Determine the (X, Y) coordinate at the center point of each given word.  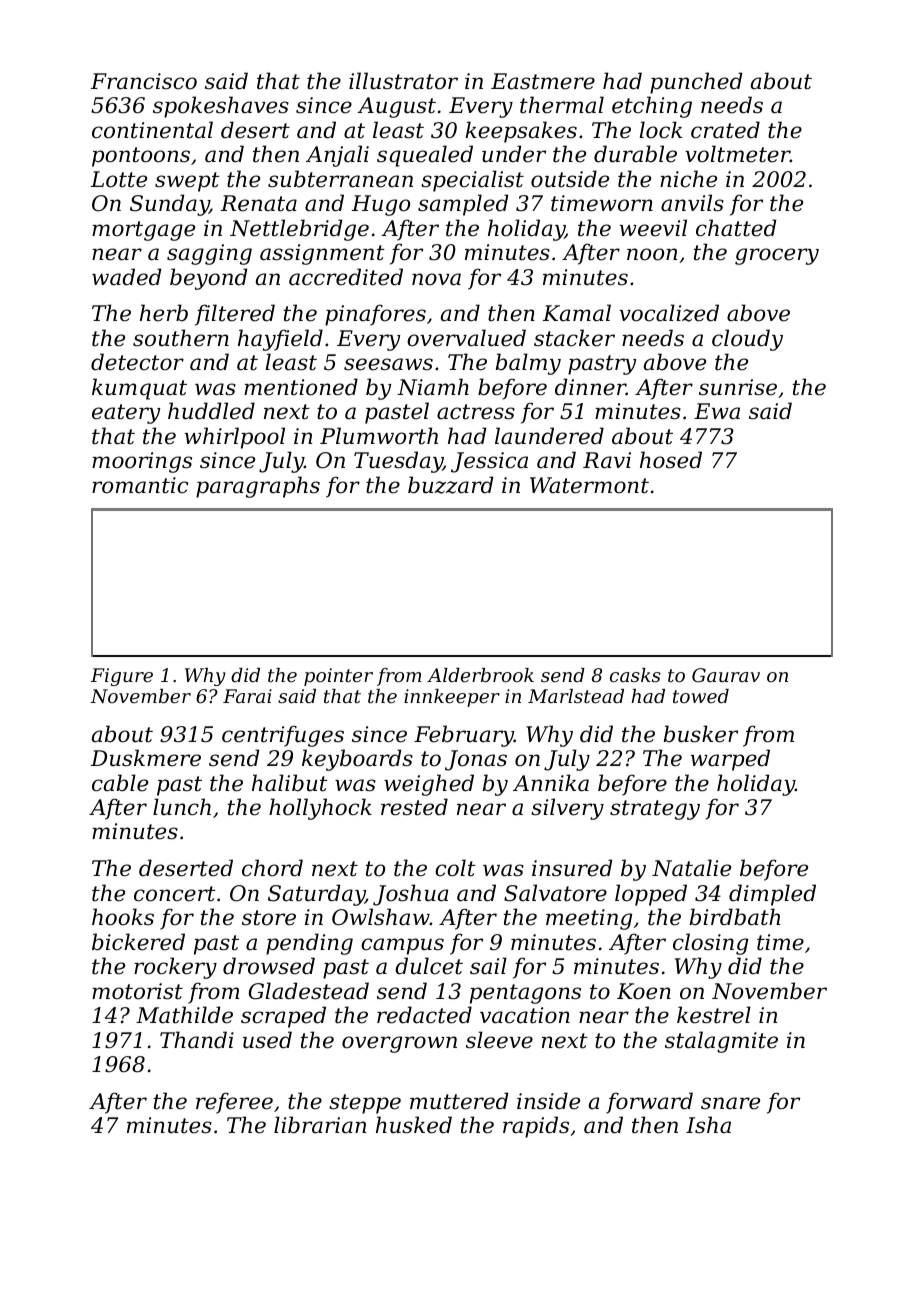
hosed (671, 460)
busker (701, 734)
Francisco (144, 81)
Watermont (589, 485)
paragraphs (258, 487)
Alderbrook (480, 675)
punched (696, 83)
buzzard (450, 485)
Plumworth (379, 436)
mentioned (301, 387)
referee (234, 1103)
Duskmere (146, 758)
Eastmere (543, 81)
